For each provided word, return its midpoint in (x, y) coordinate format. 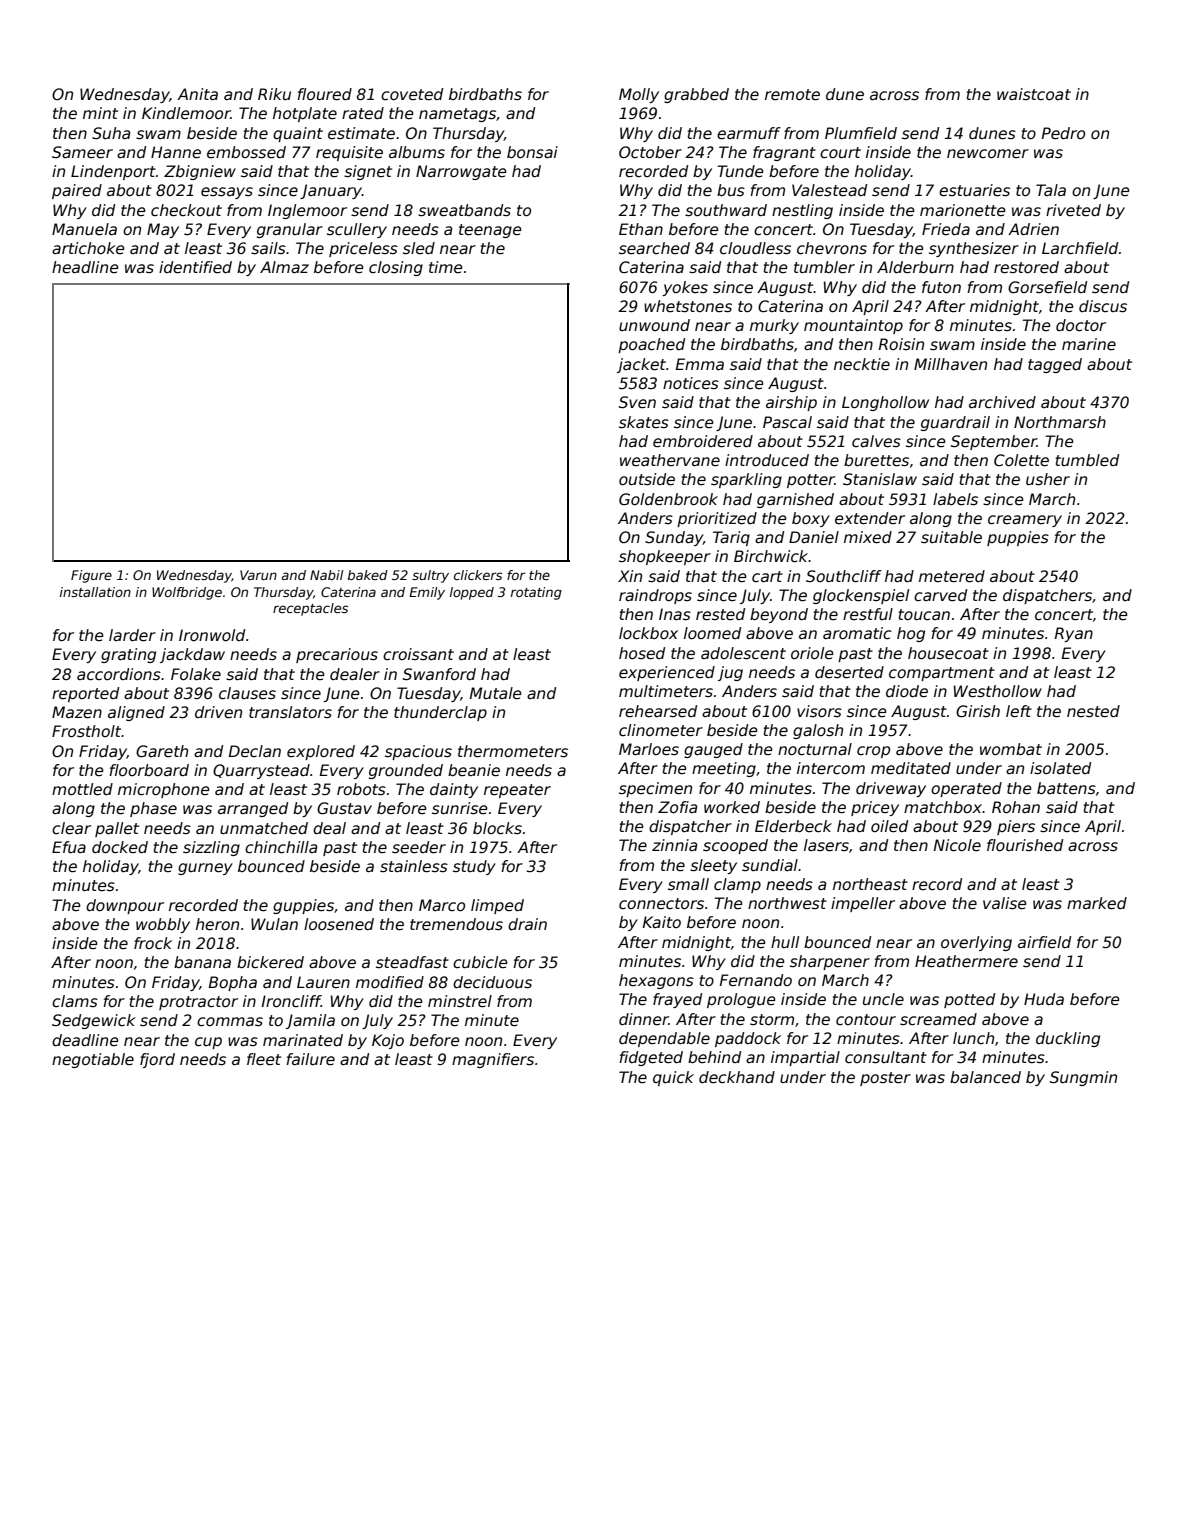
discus (1103, 306)
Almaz (284, 267)
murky (774, 326)
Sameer (82, 152)
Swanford (439, 674)
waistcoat (1034, 94)
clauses (247, 693)
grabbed (696, 95)
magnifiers (493, 1060)
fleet (264, 1059)
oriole (812, 653)
